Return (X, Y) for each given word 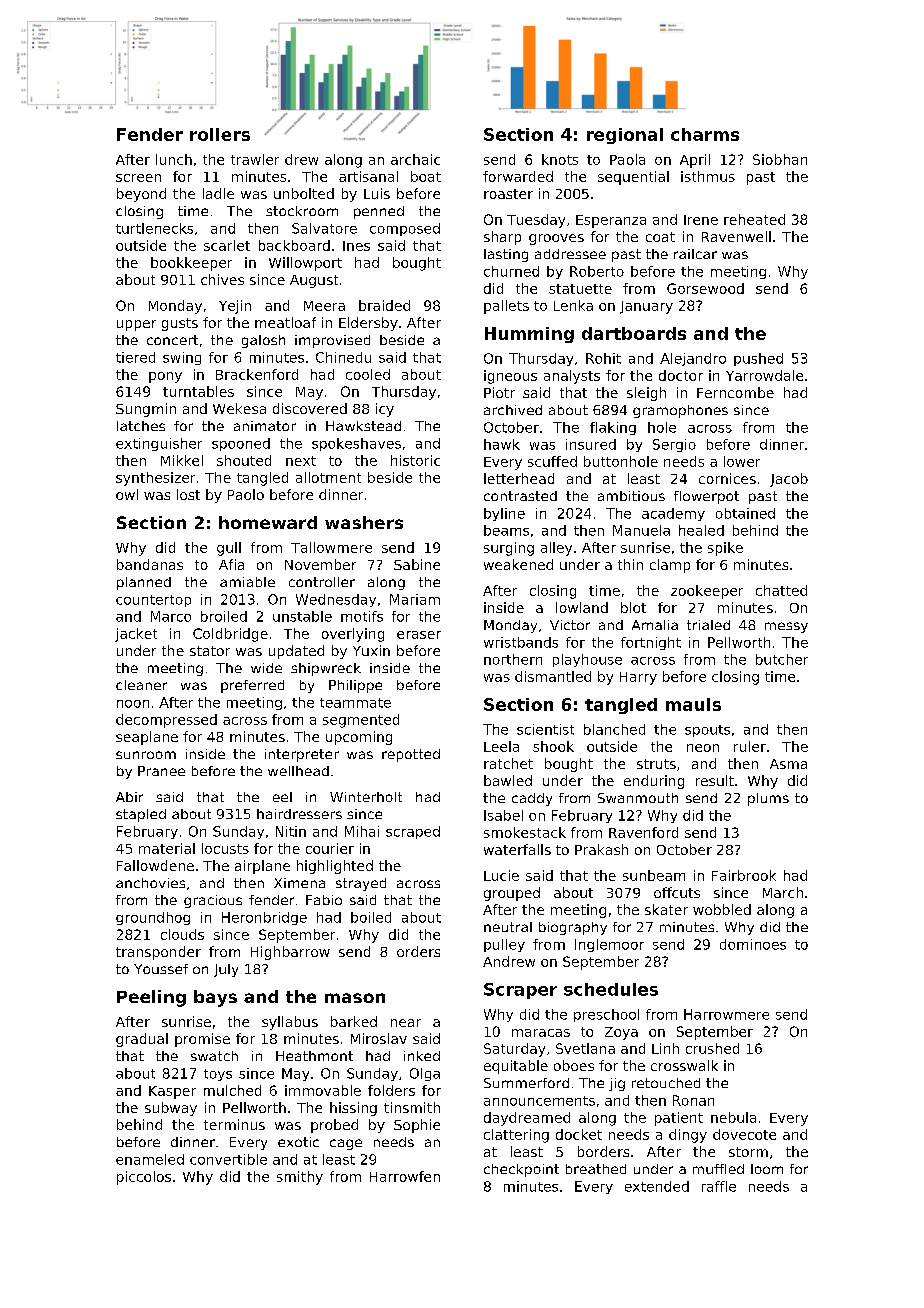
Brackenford (257, 374)
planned (144, 583)
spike (725, 549)
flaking (613, 428)
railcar (695, 254)
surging (509, 549)
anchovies (150, 883)
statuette (580, 289)
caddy (532, 799)
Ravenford (643, 832)
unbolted (304, 193)
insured (591, 444)
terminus (234, 1124)
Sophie (417, 1126)
